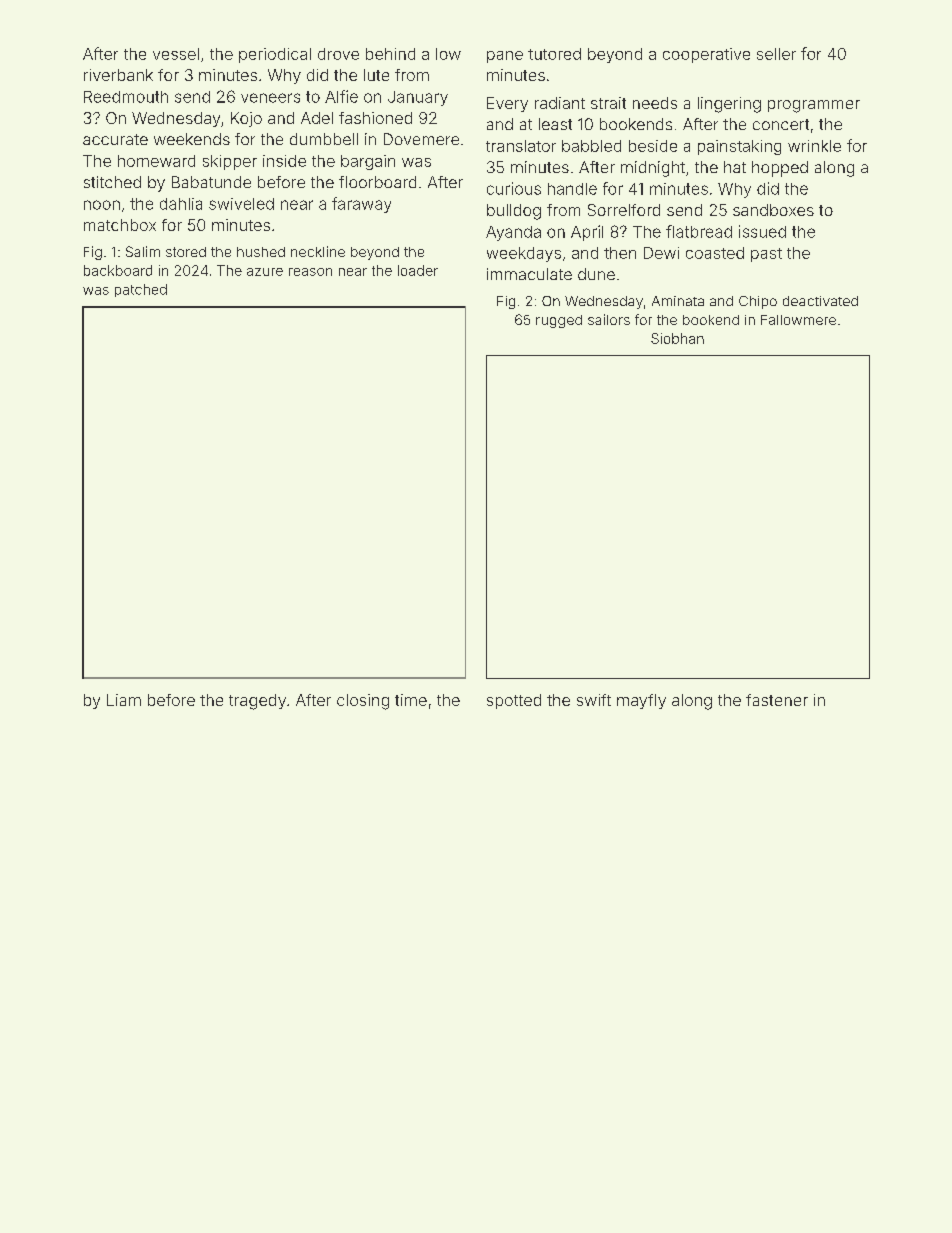 This image has width=952, height=1233. What do you see at coordinates (124, 700) in the image?
I see `Liam` at bounding box center [124, 700].
